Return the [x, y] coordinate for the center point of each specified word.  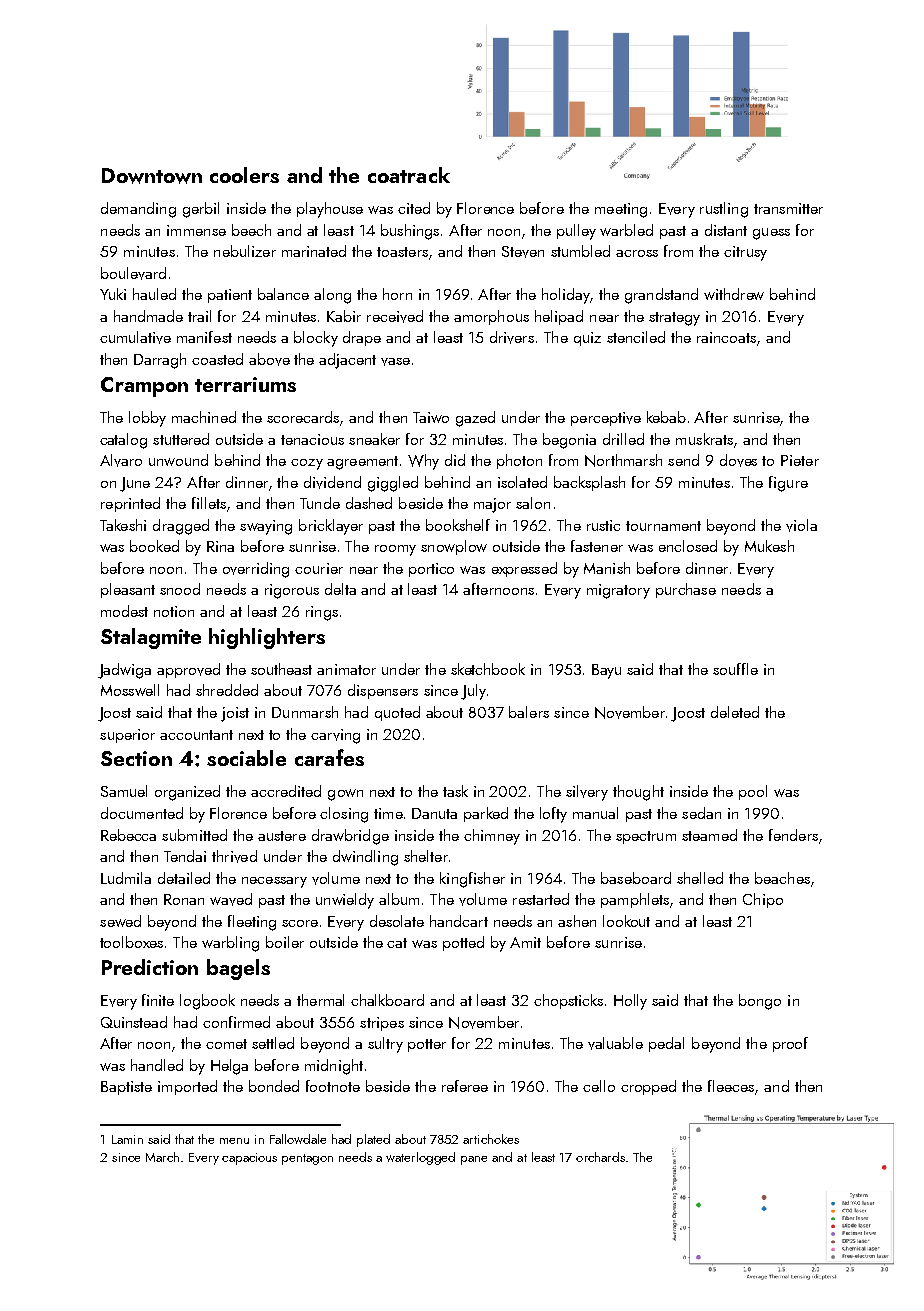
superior [127, 736]
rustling [724, 210]
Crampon [144, 387]
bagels [238, 969]
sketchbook [488, 669]
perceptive [606, 419]
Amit [525, 942]
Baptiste [126, 1088]
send [683, 460]
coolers [244, 175]
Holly [630, 1002]
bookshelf [458, 525]
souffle [735, 669]
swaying [266, 527]
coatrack [409, 175]
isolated [522, 482]
